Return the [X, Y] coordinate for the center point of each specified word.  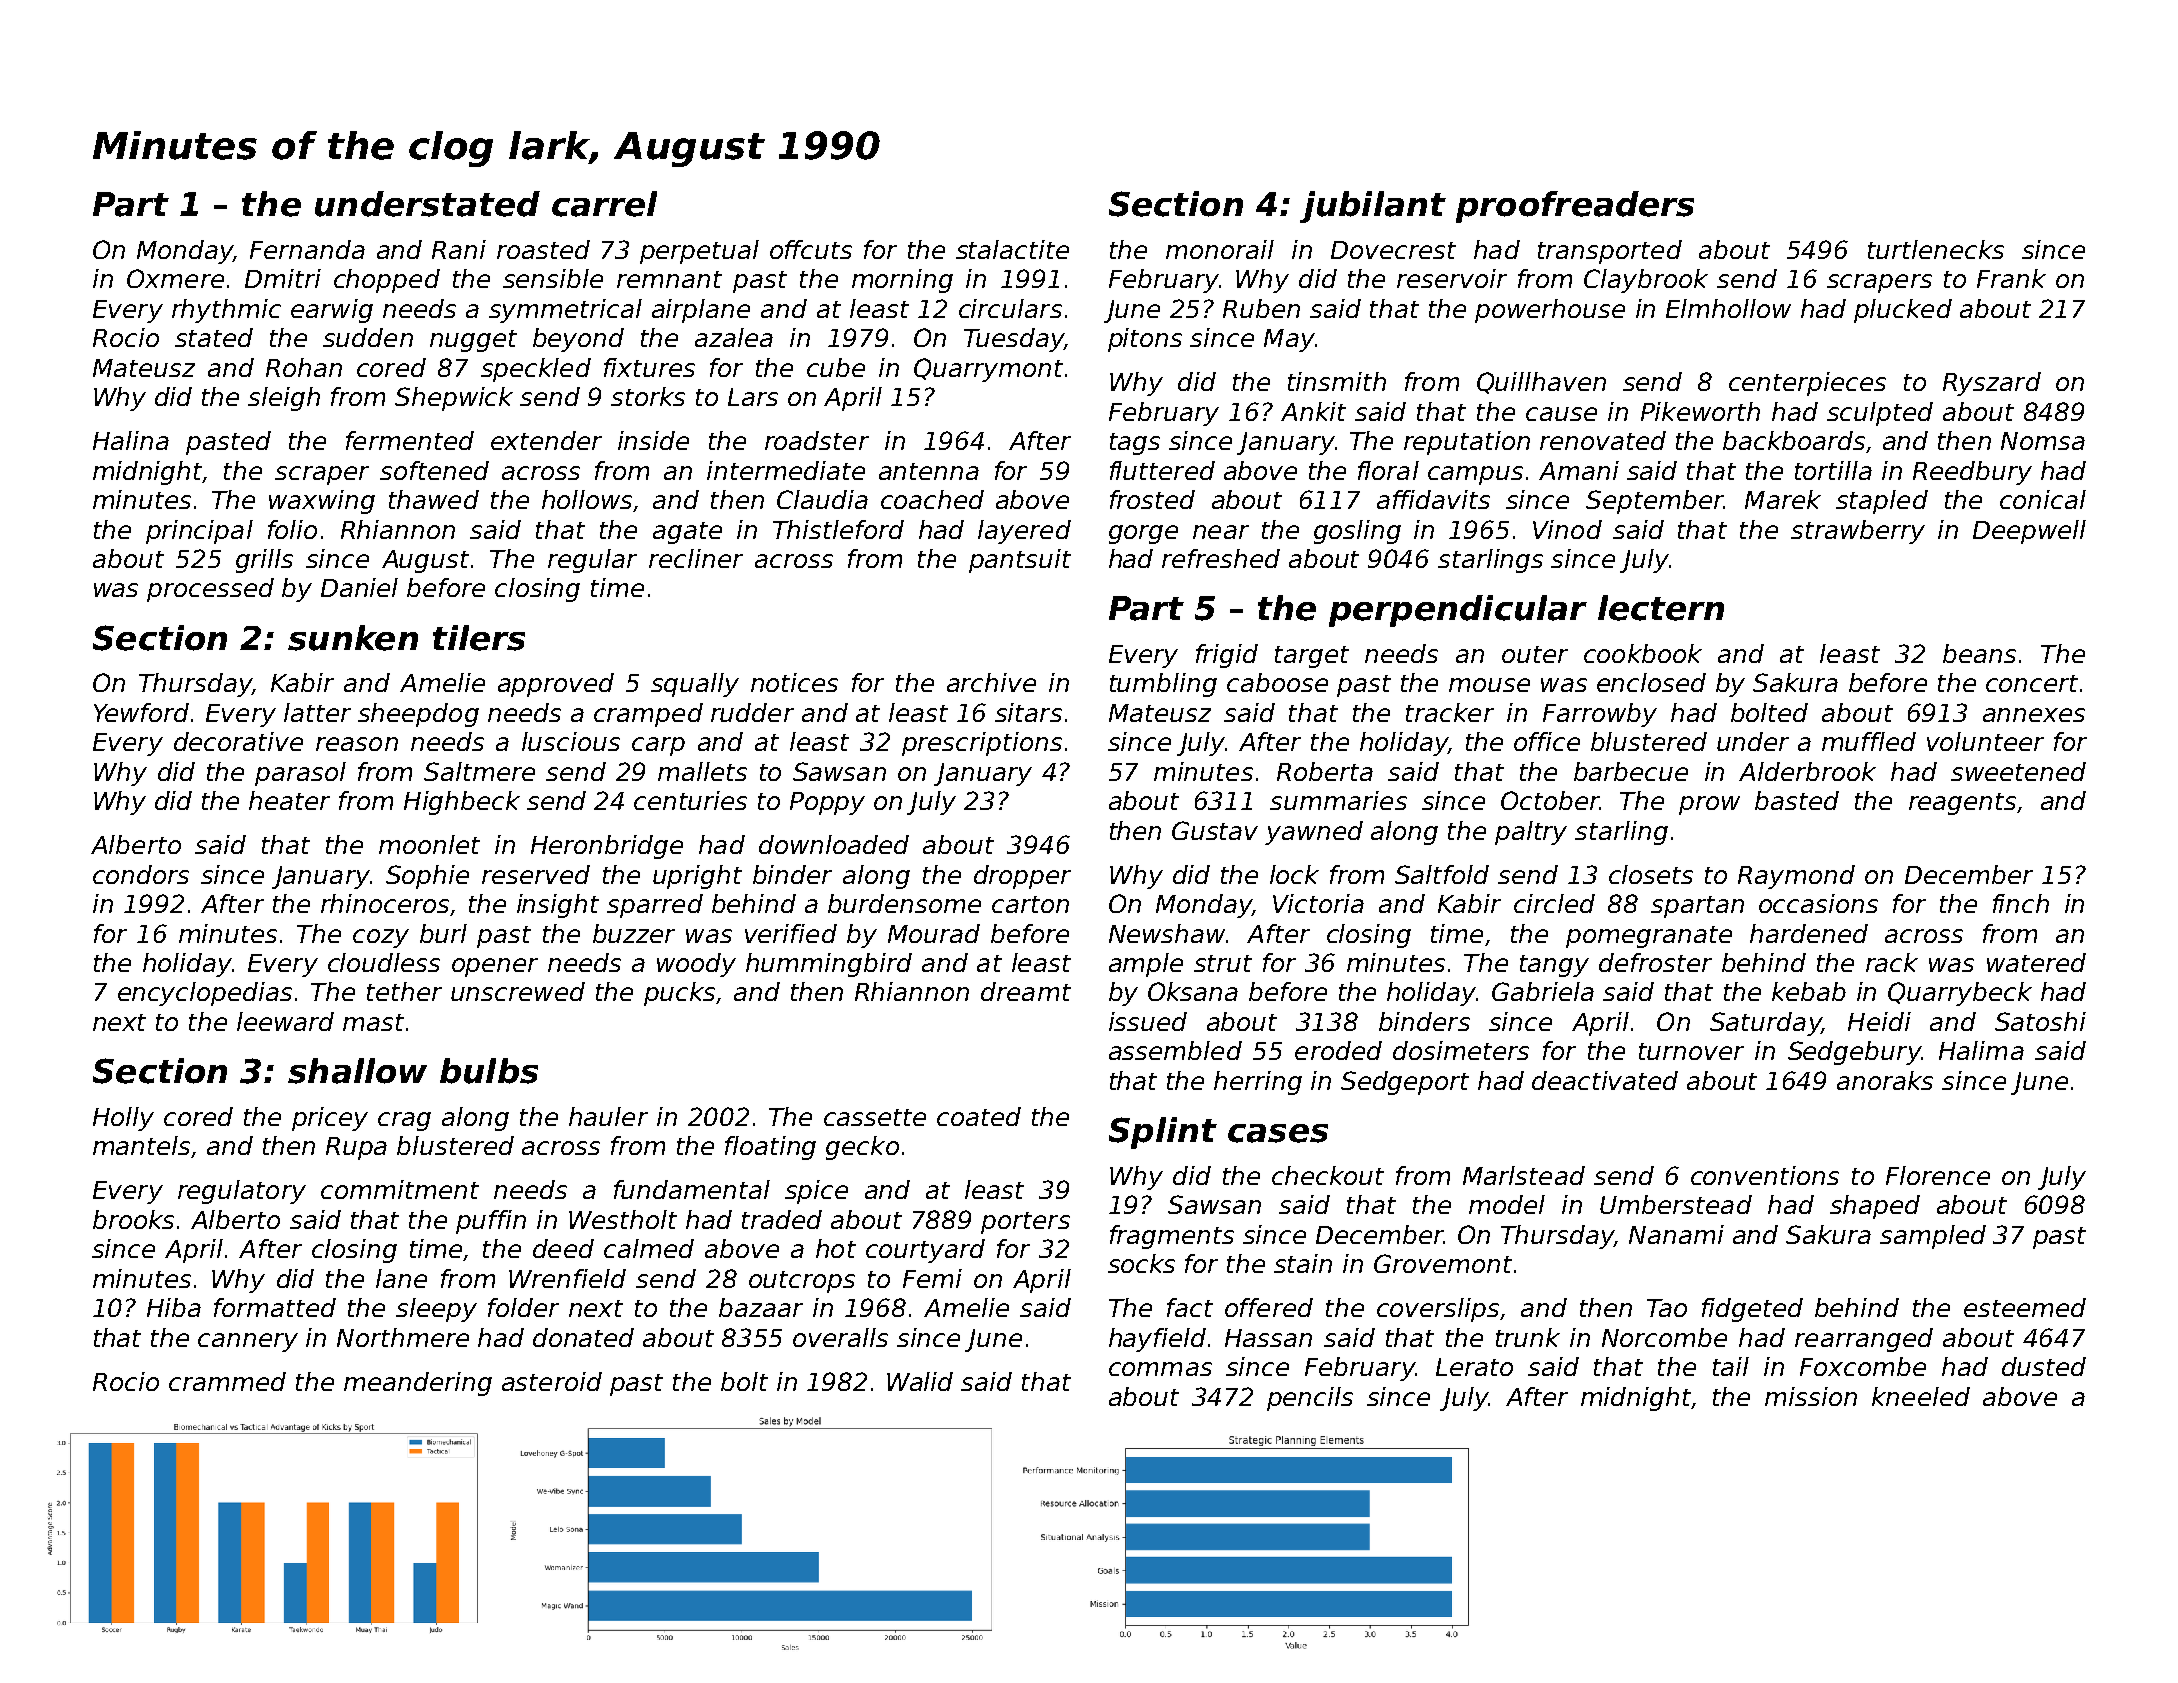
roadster [817, 440]
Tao [1667, 1308]
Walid [920, 1381]
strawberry [1858, 532]
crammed [227, 1381]
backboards [1794, 440]
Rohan [304, 367]
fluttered [1162, 470]
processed [210, 590]
